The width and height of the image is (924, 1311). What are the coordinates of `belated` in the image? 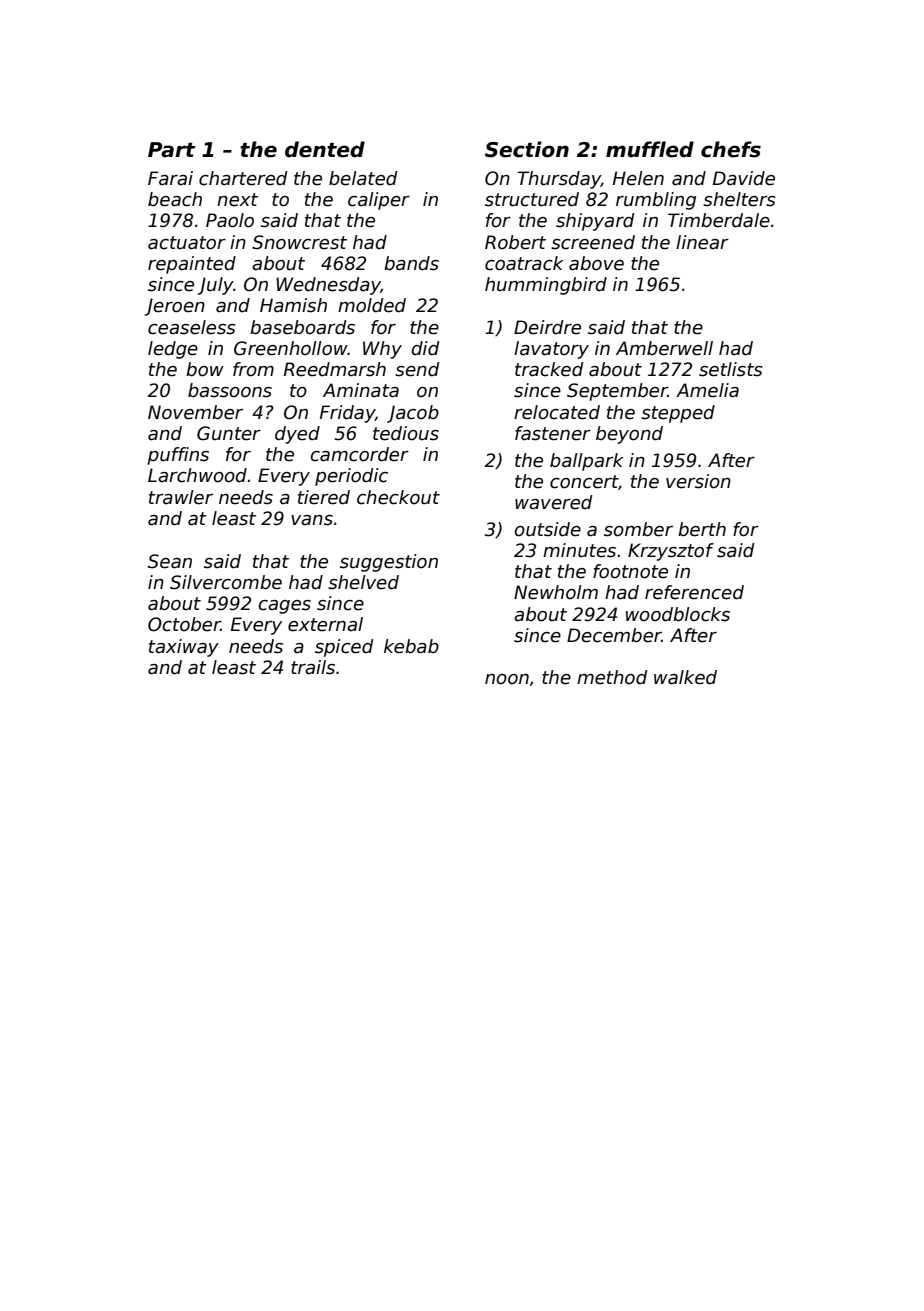 It's located at (363, 178).
